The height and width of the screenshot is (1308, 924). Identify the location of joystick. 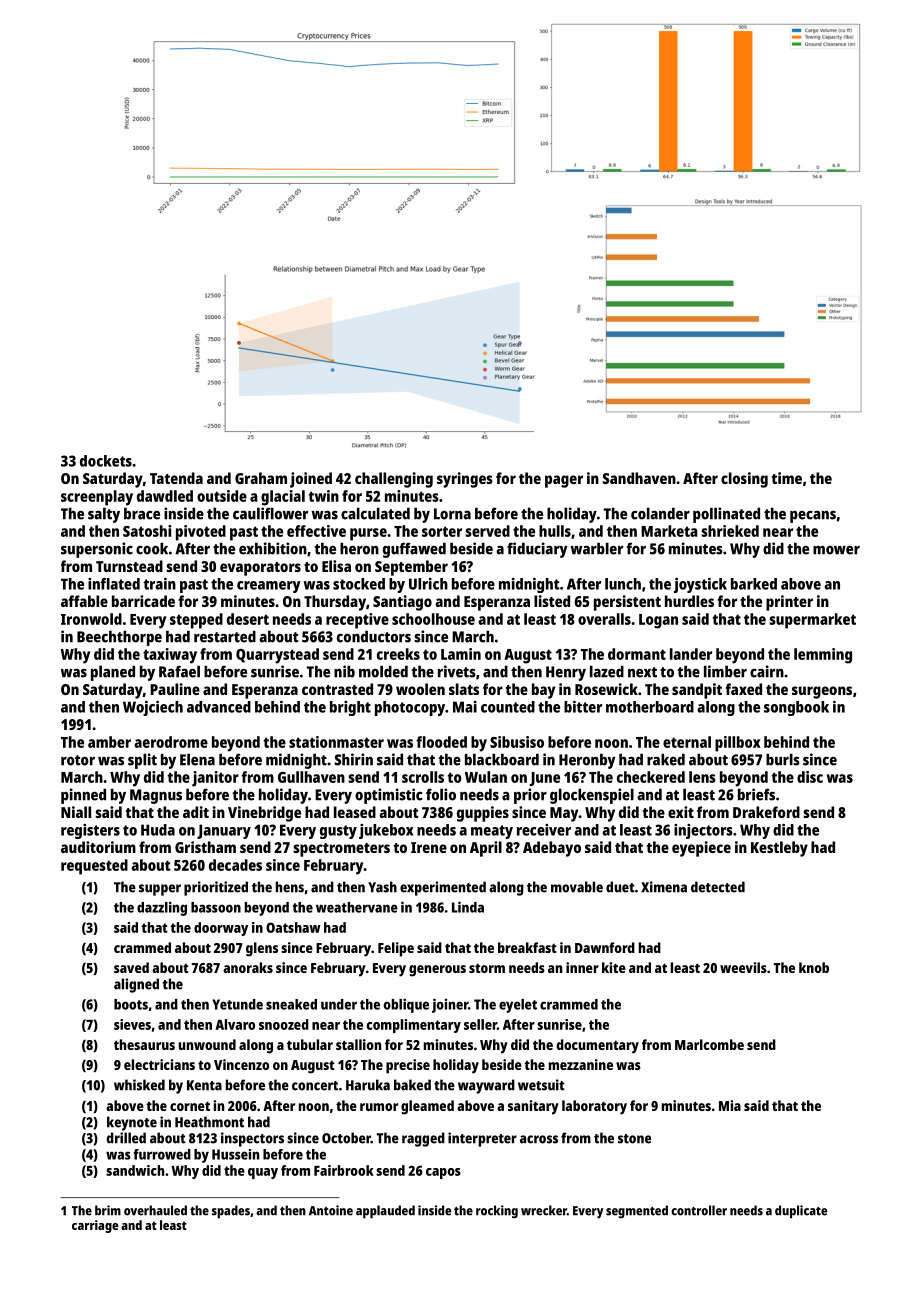
(700, 585).
